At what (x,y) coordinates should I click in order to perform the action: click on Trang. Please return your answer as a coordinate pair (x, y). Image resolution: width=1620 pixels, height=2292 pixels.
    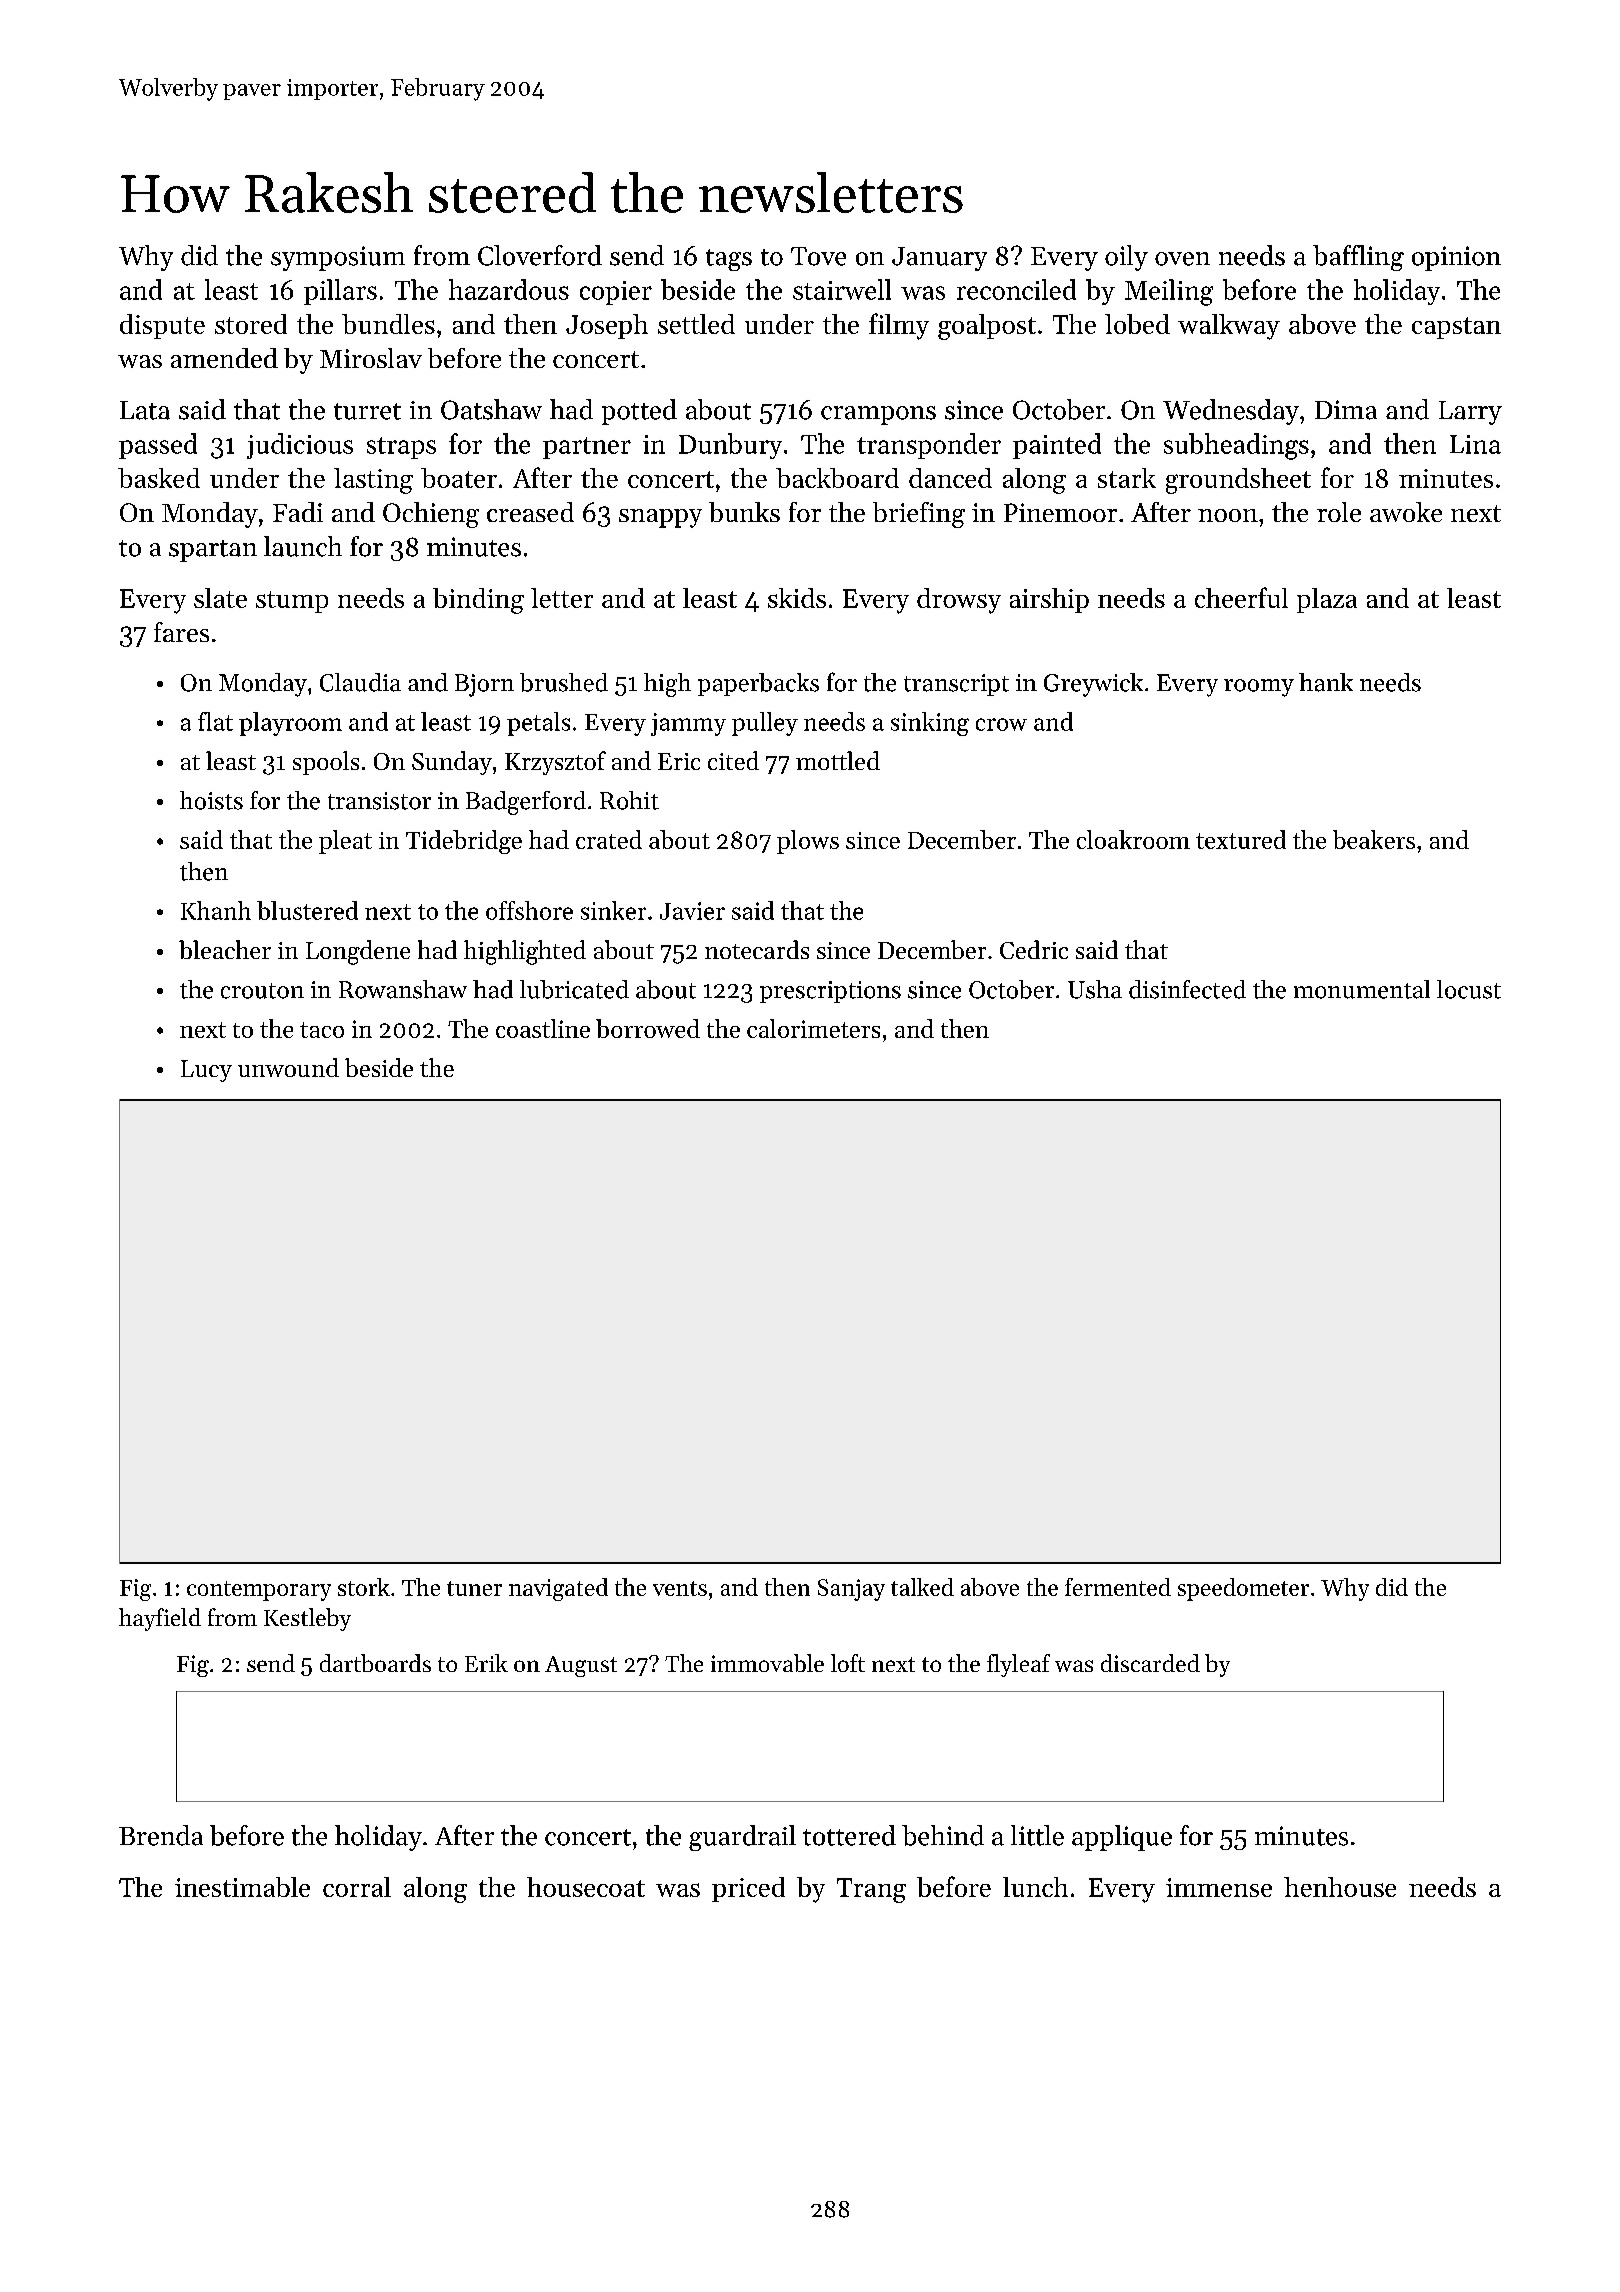
    Looking at the image, I should click on (871, 1890).
